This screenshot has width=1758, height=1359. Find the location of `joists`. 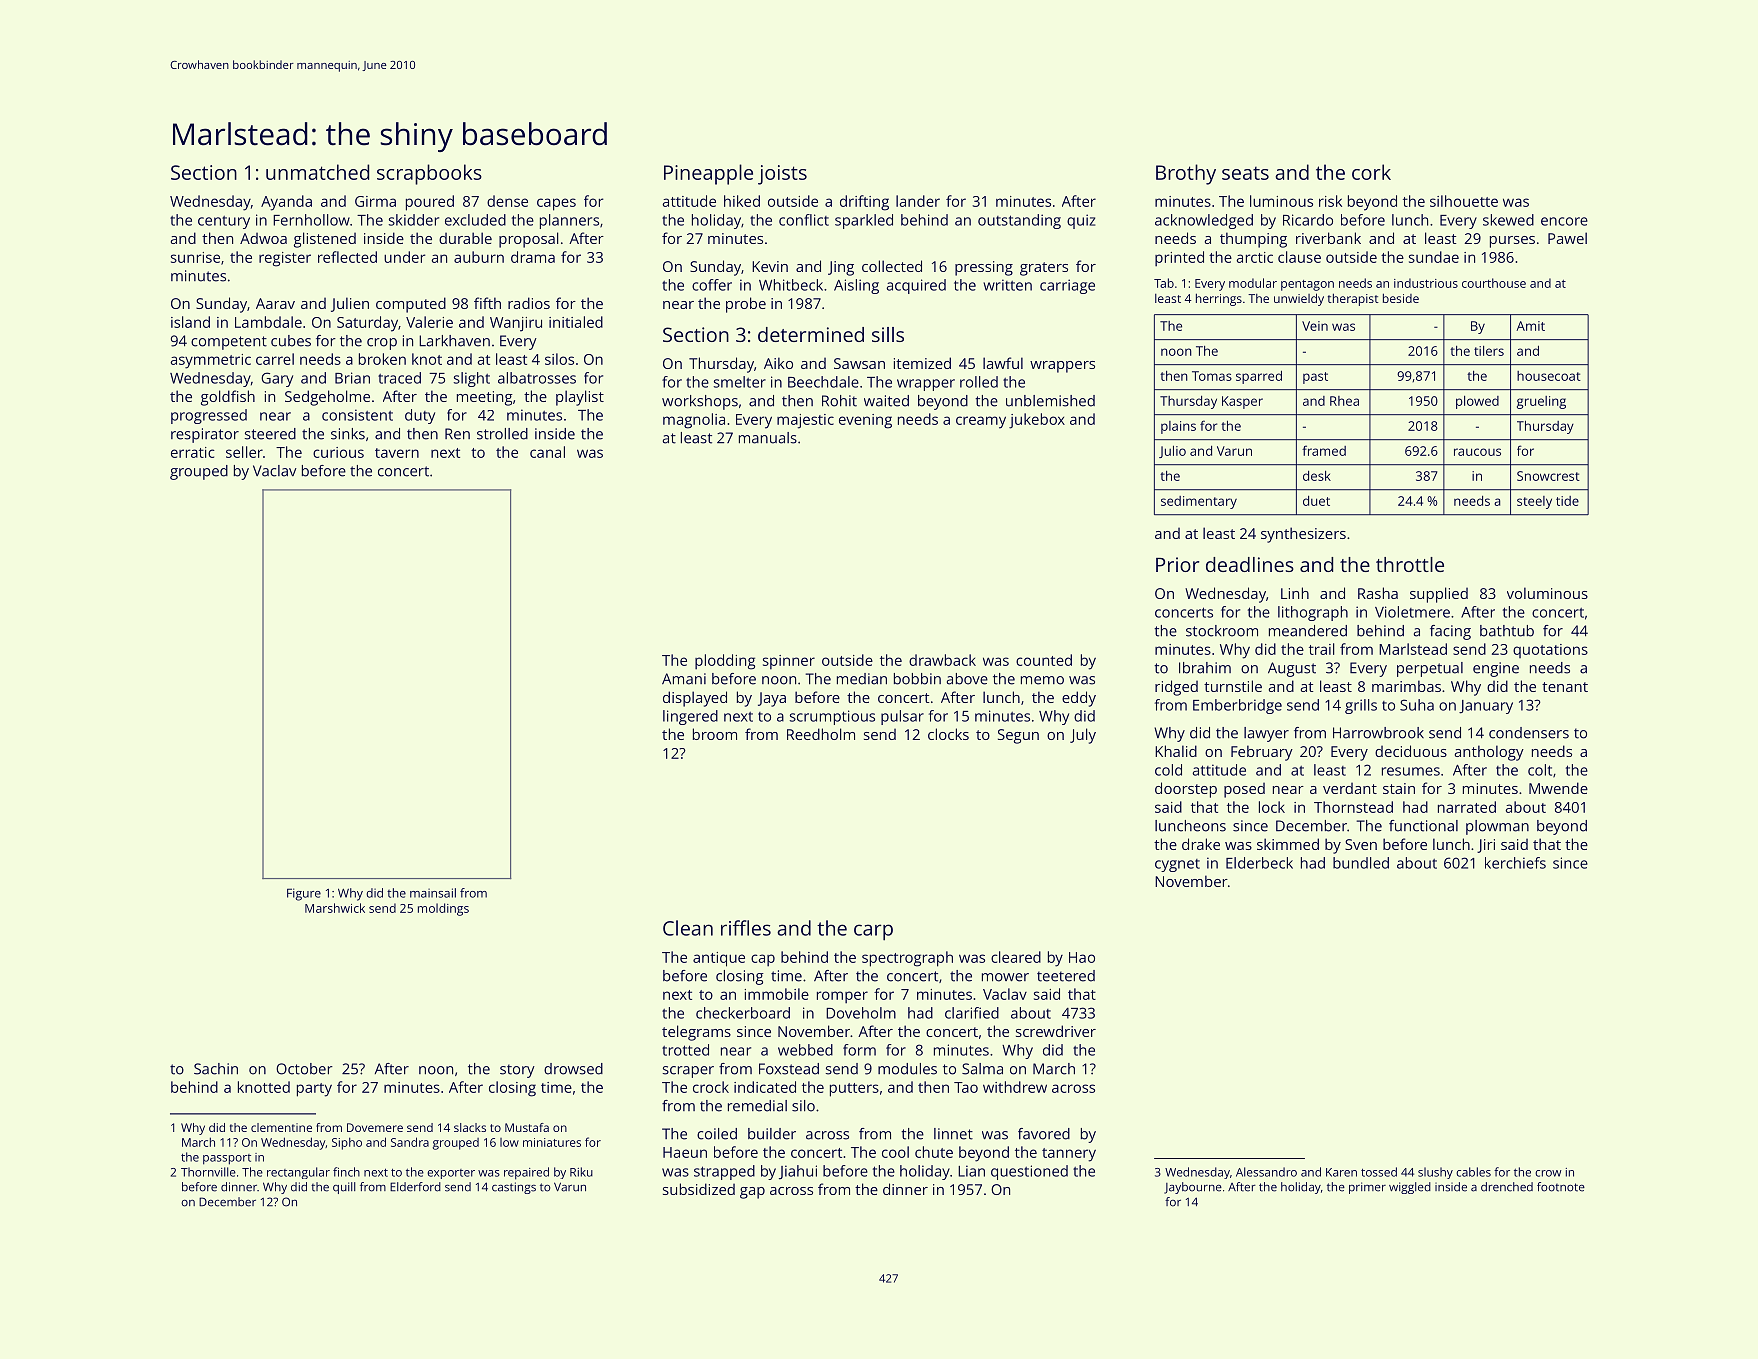

joists is located at coordinates (782, 175).
